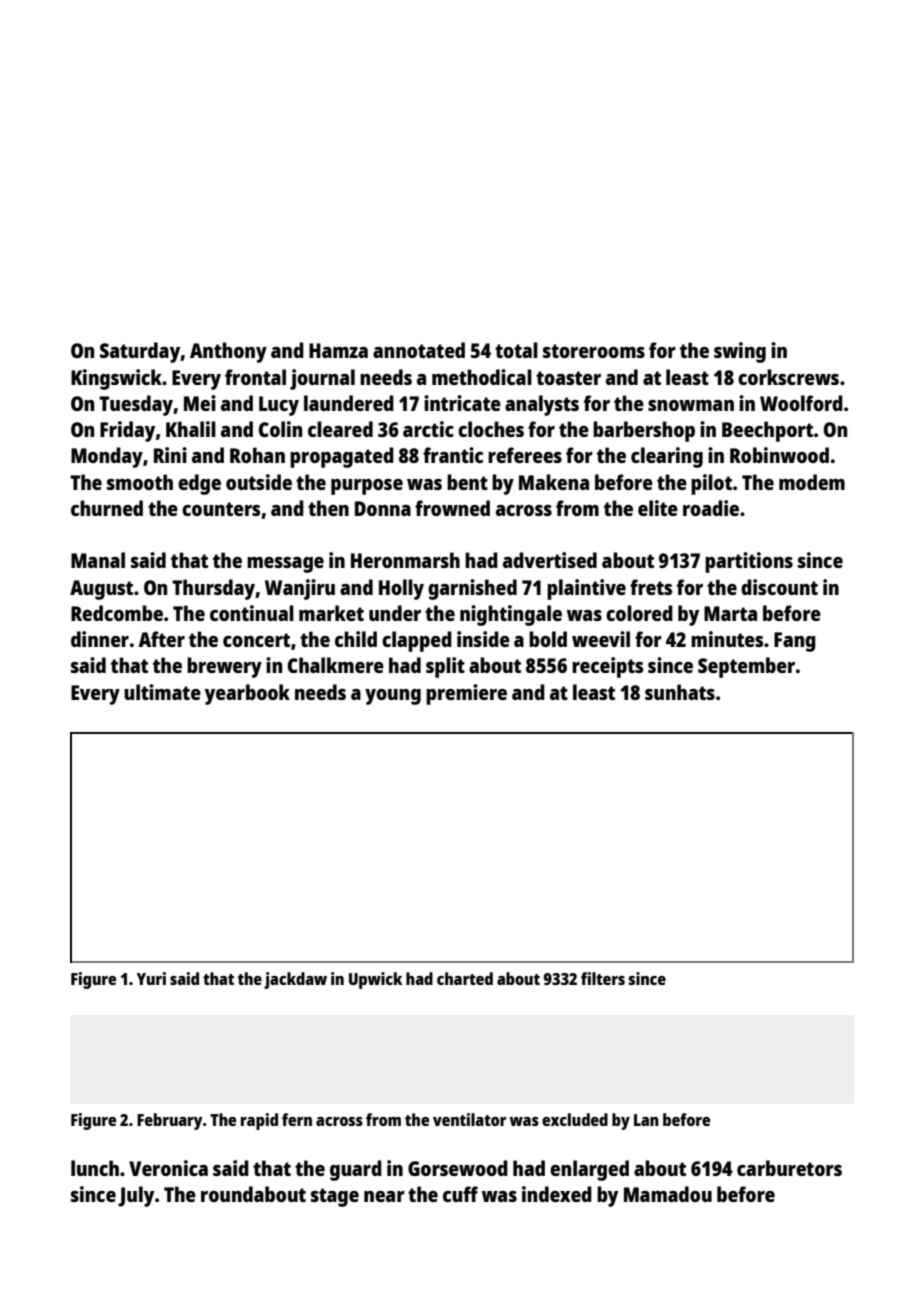 The height and width of the document is (1308, 924). Describe the element at coordinates (603, 978) in the document. I see `filters` at that location.
